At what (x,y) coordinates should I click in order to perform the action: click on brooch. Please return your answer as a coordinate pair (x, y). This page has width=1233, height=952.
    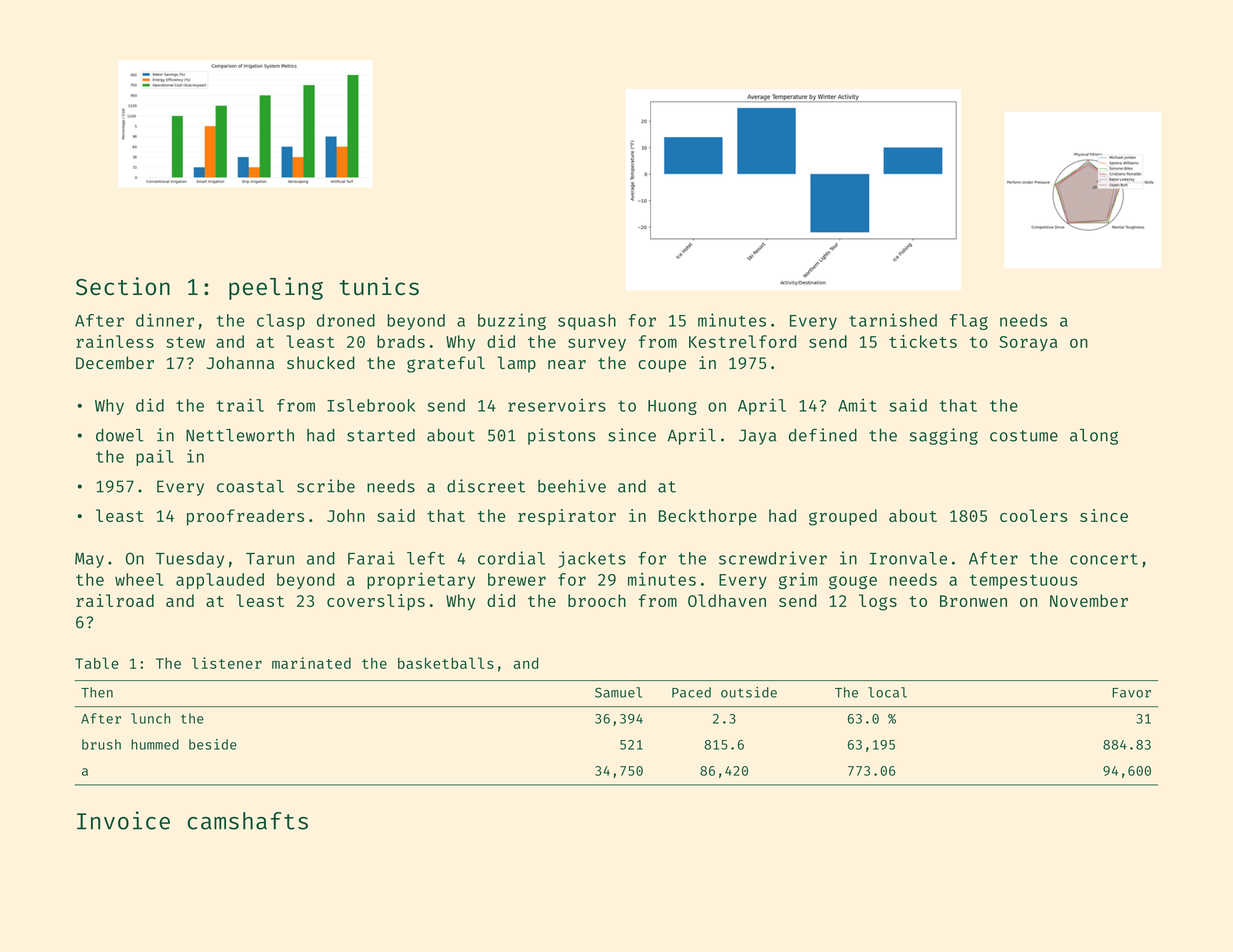
    Looking at the image, I should click on (597, 600).
